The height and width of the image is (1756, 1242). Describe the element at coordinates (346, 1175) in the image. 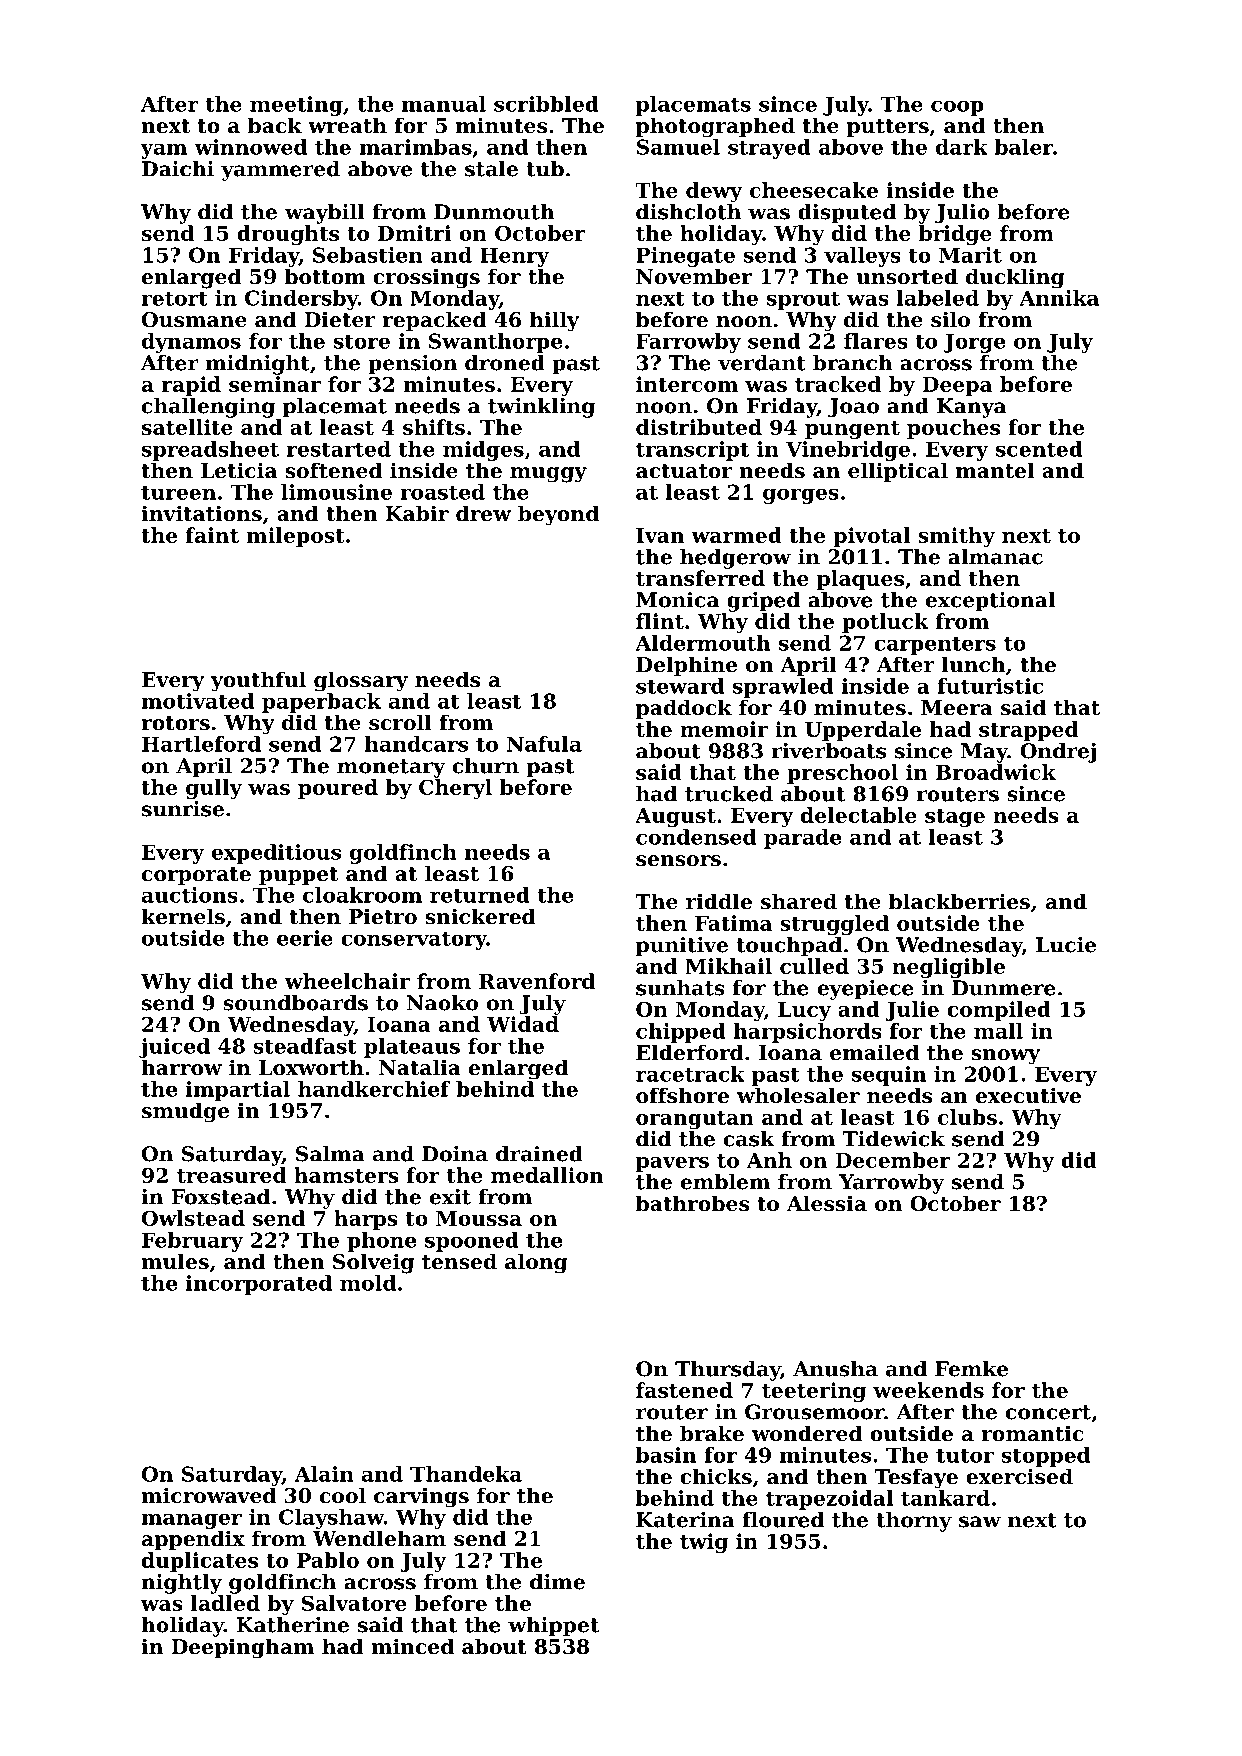

I see `hamsters` at that location.
